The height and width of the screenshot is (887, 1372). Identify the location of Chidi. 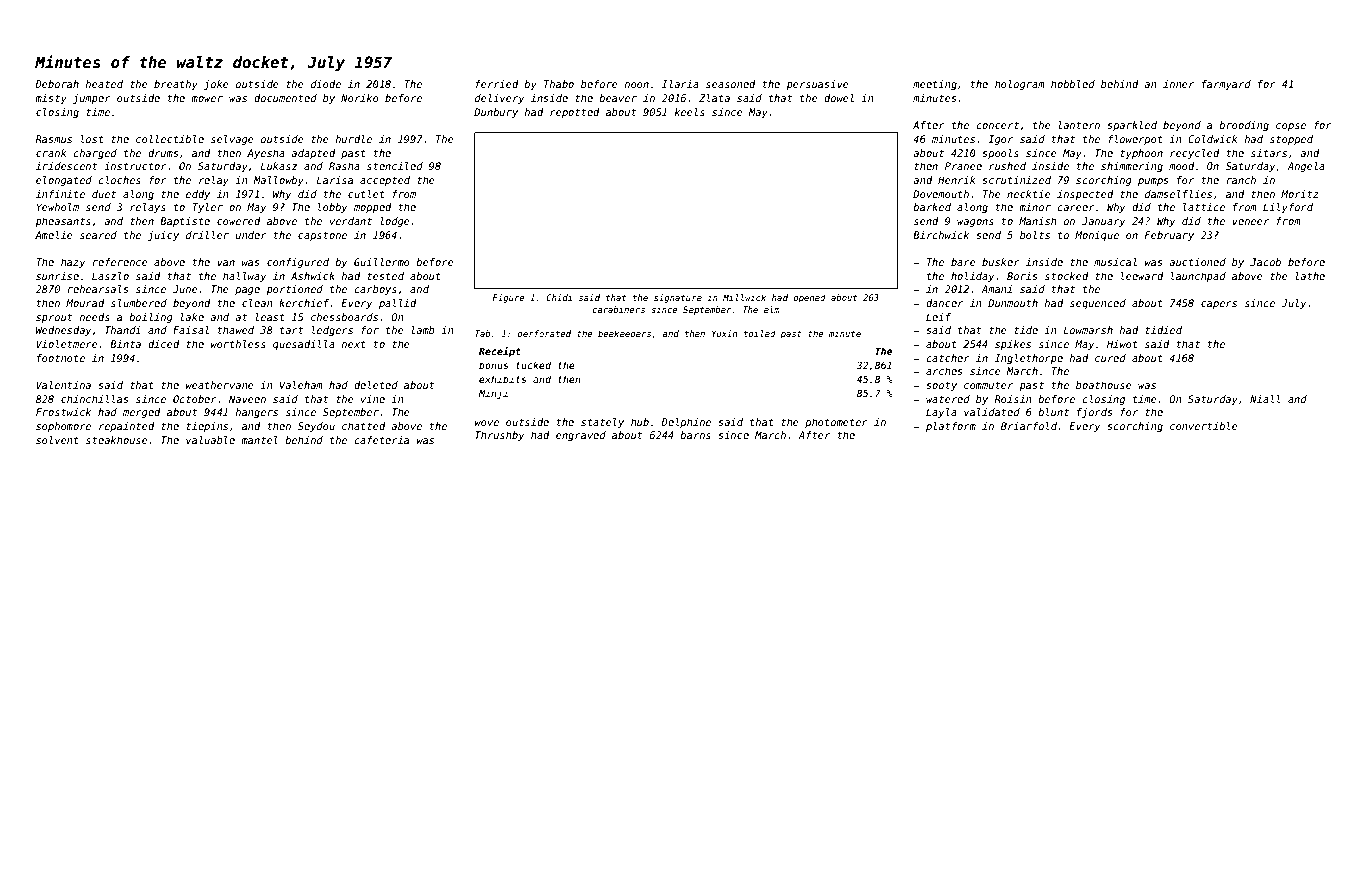
(559, 297).
